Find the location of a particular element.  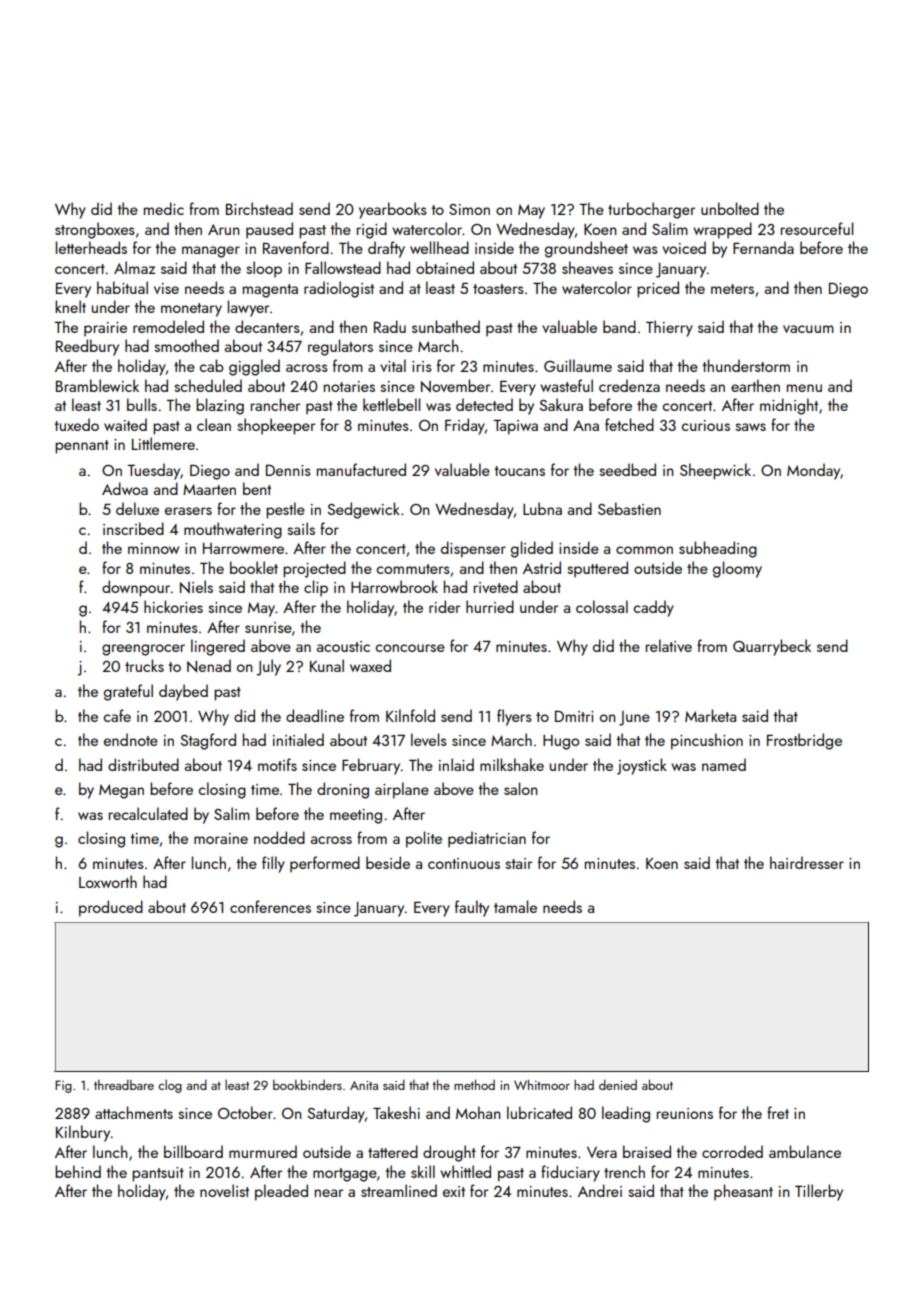

vacuum is located at coordinates (808, 329).
